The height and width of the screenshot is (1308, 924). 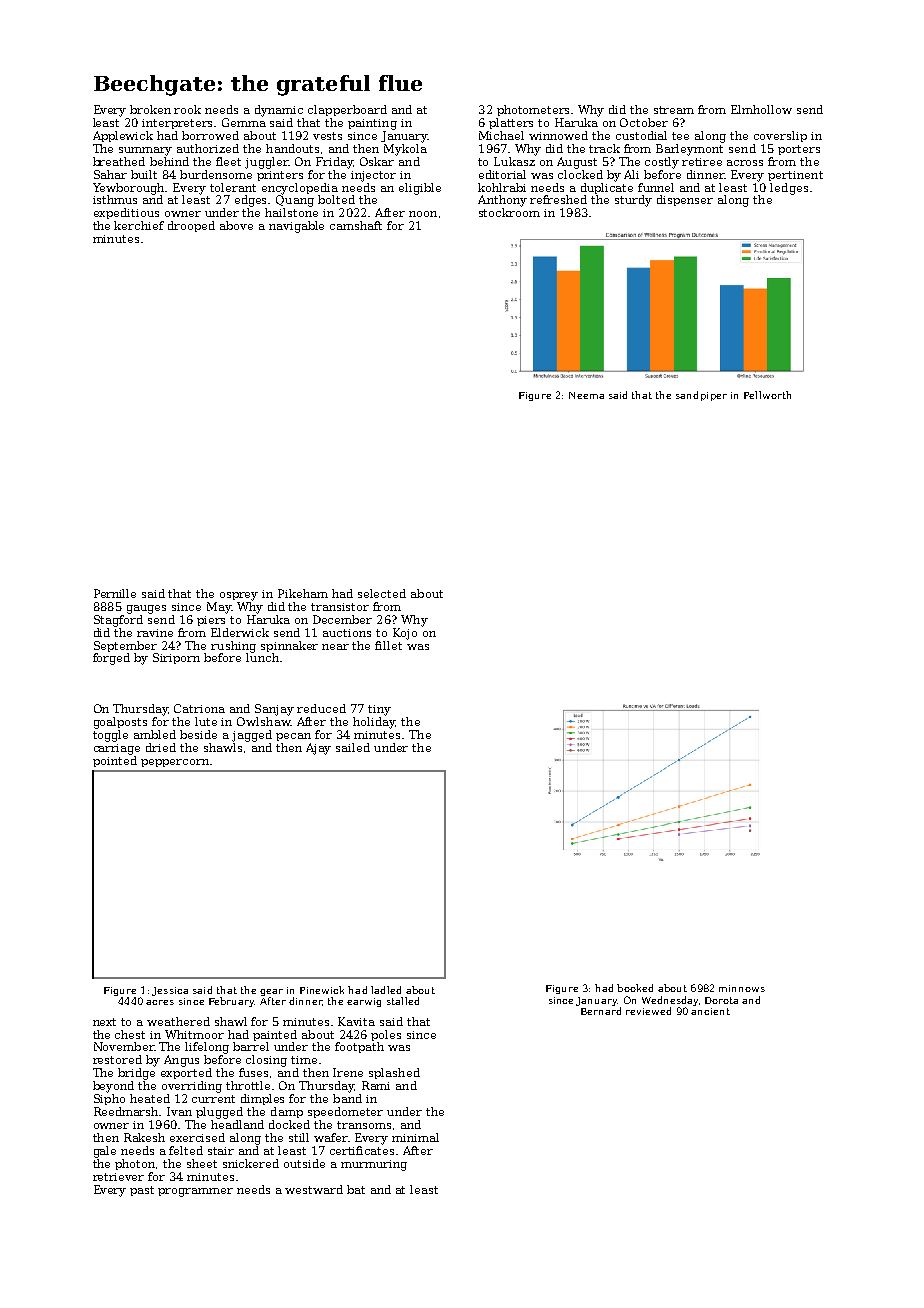 What do you see at coordinates (271, 992) in the screenshot?
I see `gear` at bounding box center [271, 992].
